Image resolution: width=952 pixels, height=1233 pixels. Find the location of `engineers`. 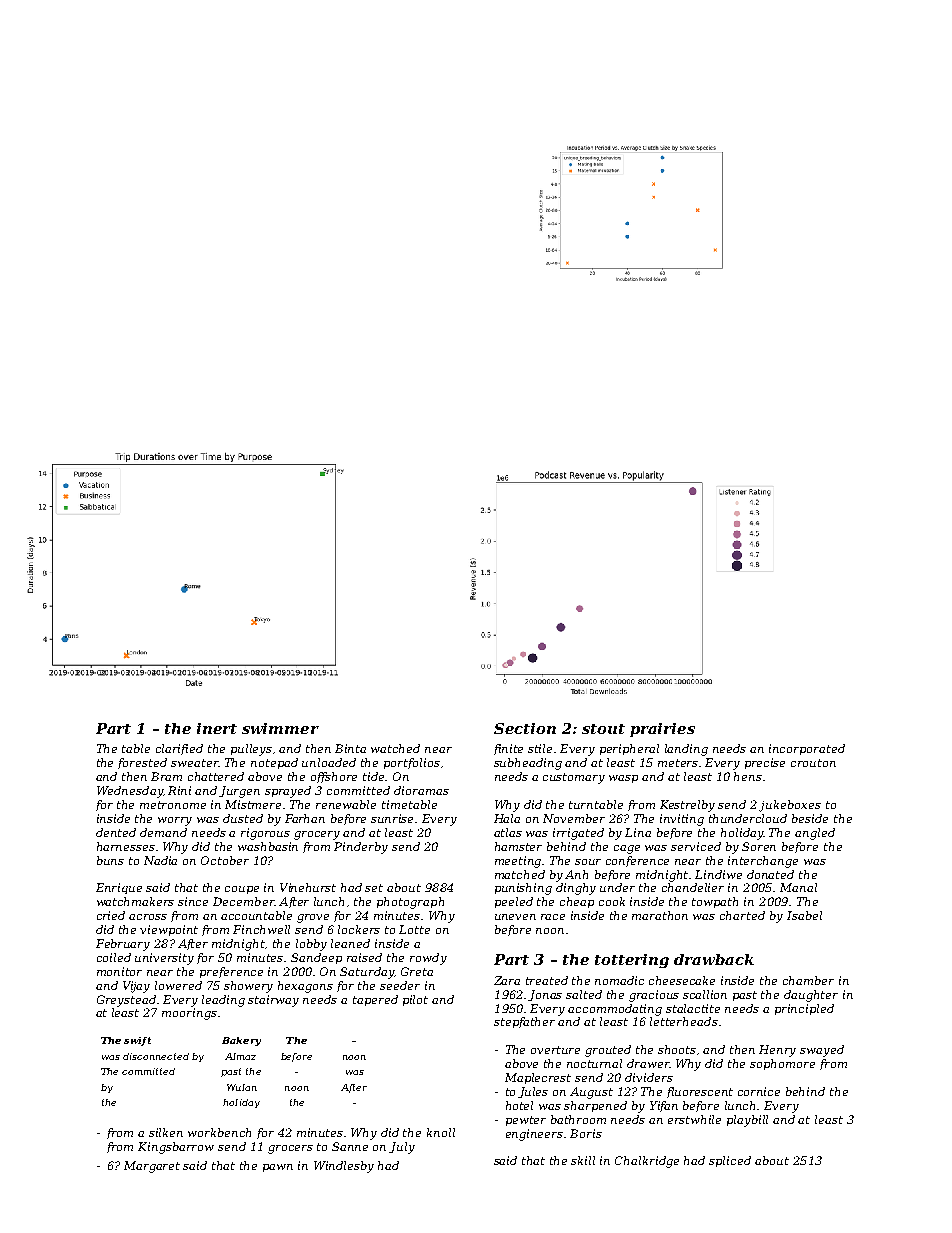

engineers is located at coordinates (534, 1135).
